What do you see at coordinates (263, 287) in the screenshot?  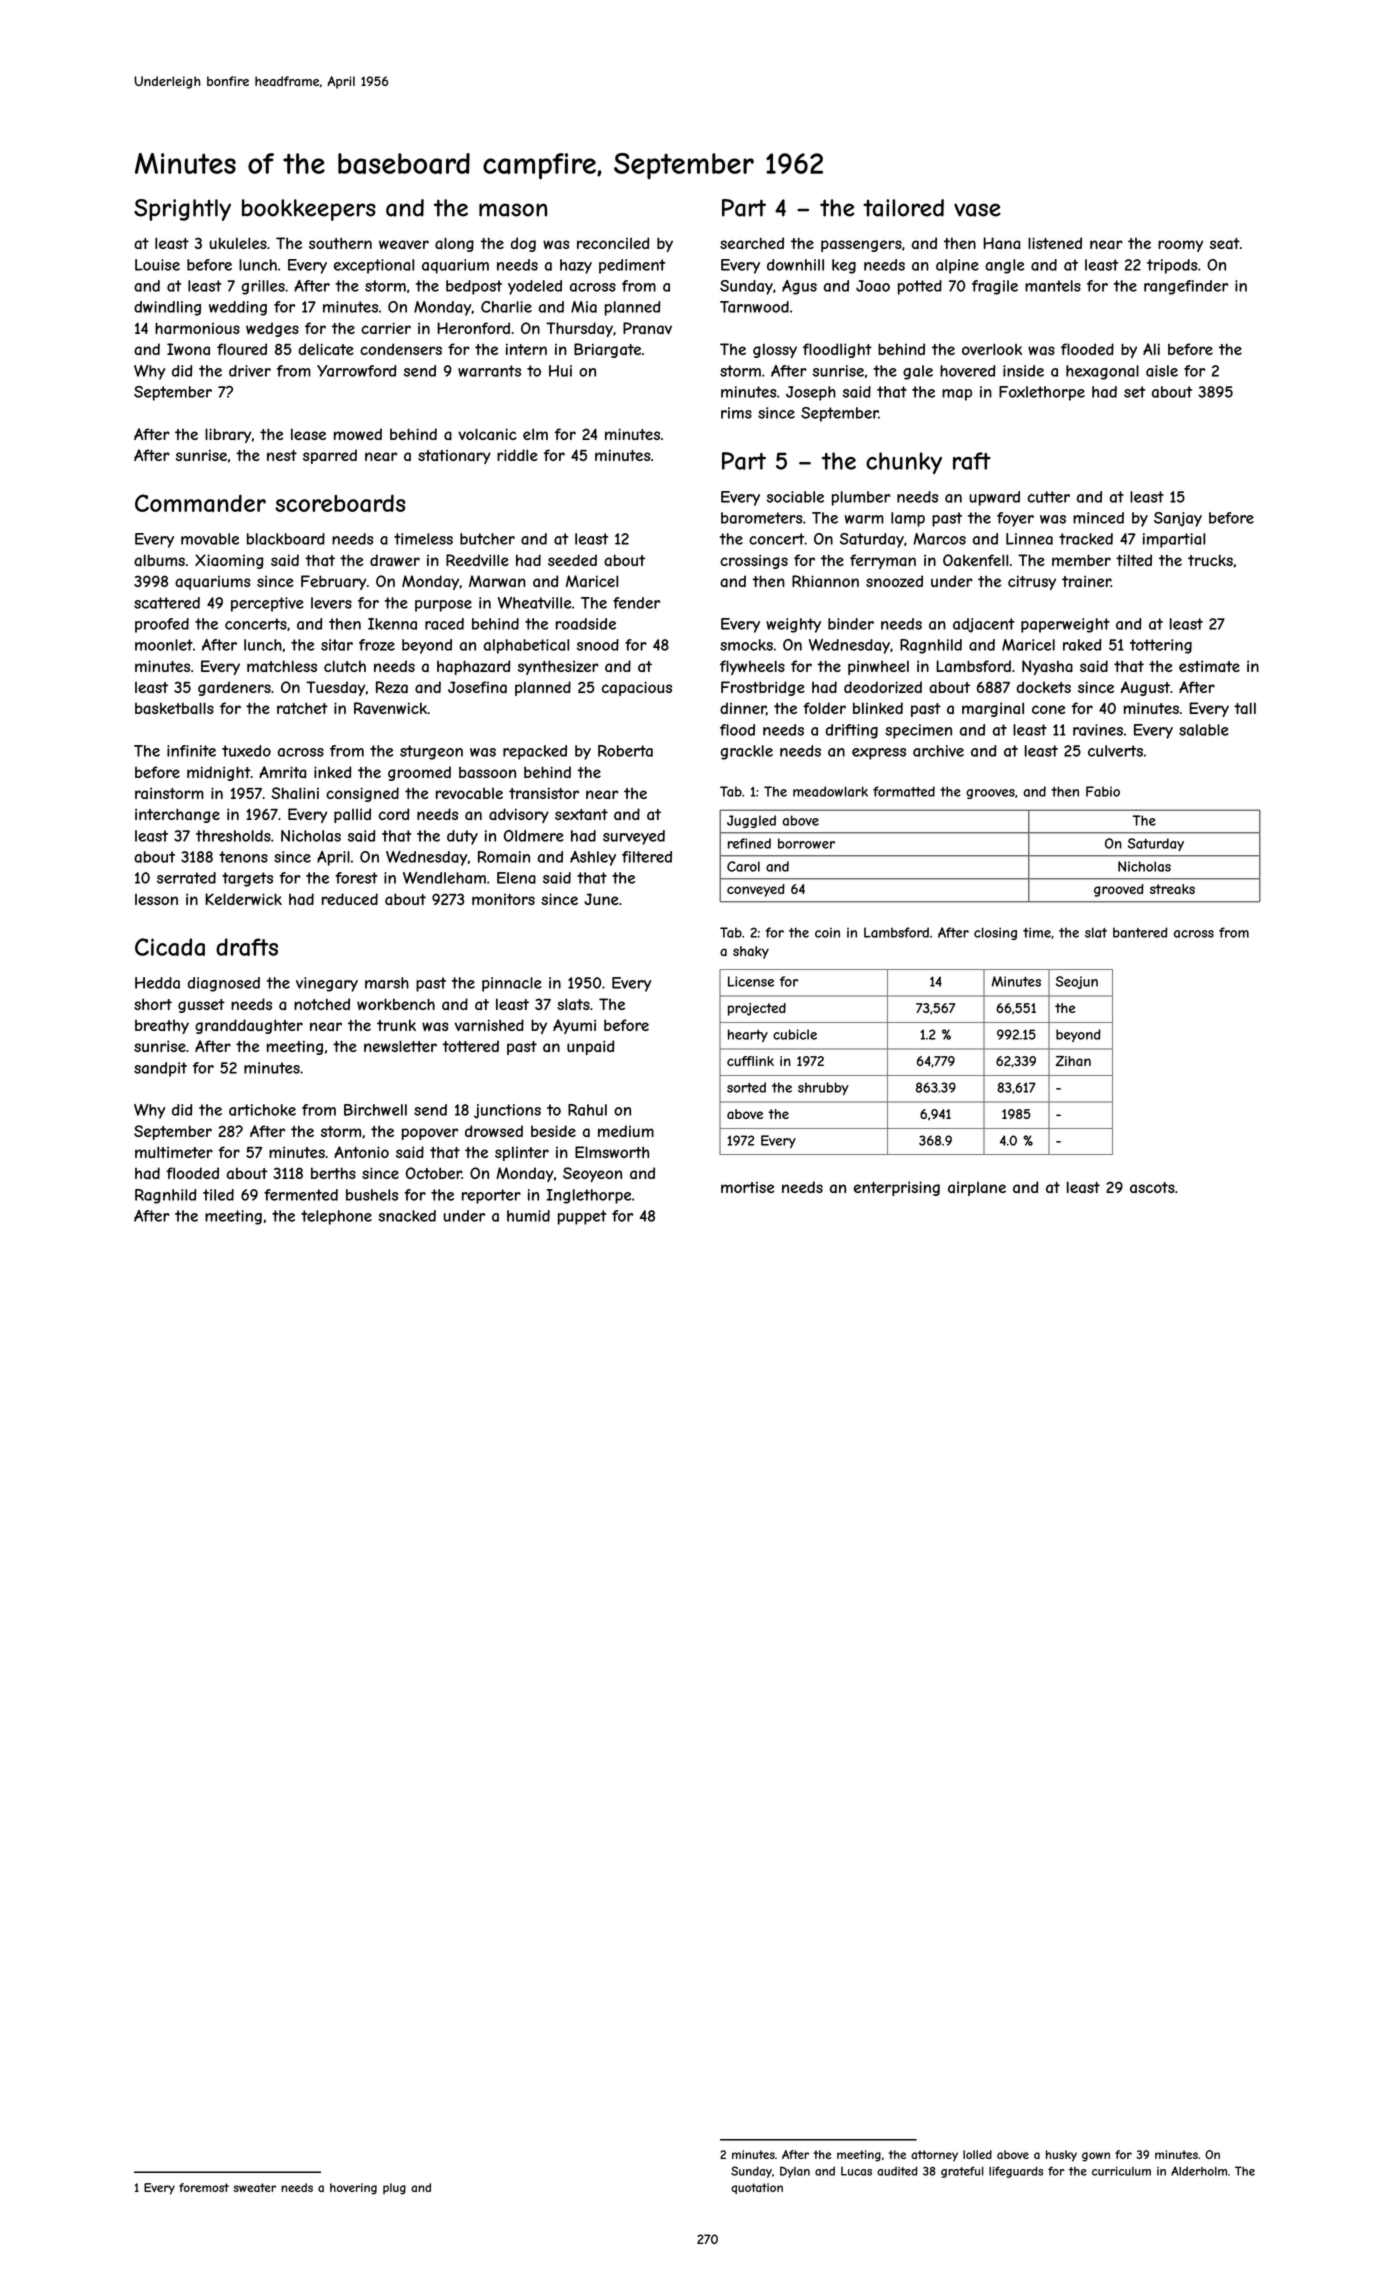 I see `grilles` at bounding box center [263, 287].
